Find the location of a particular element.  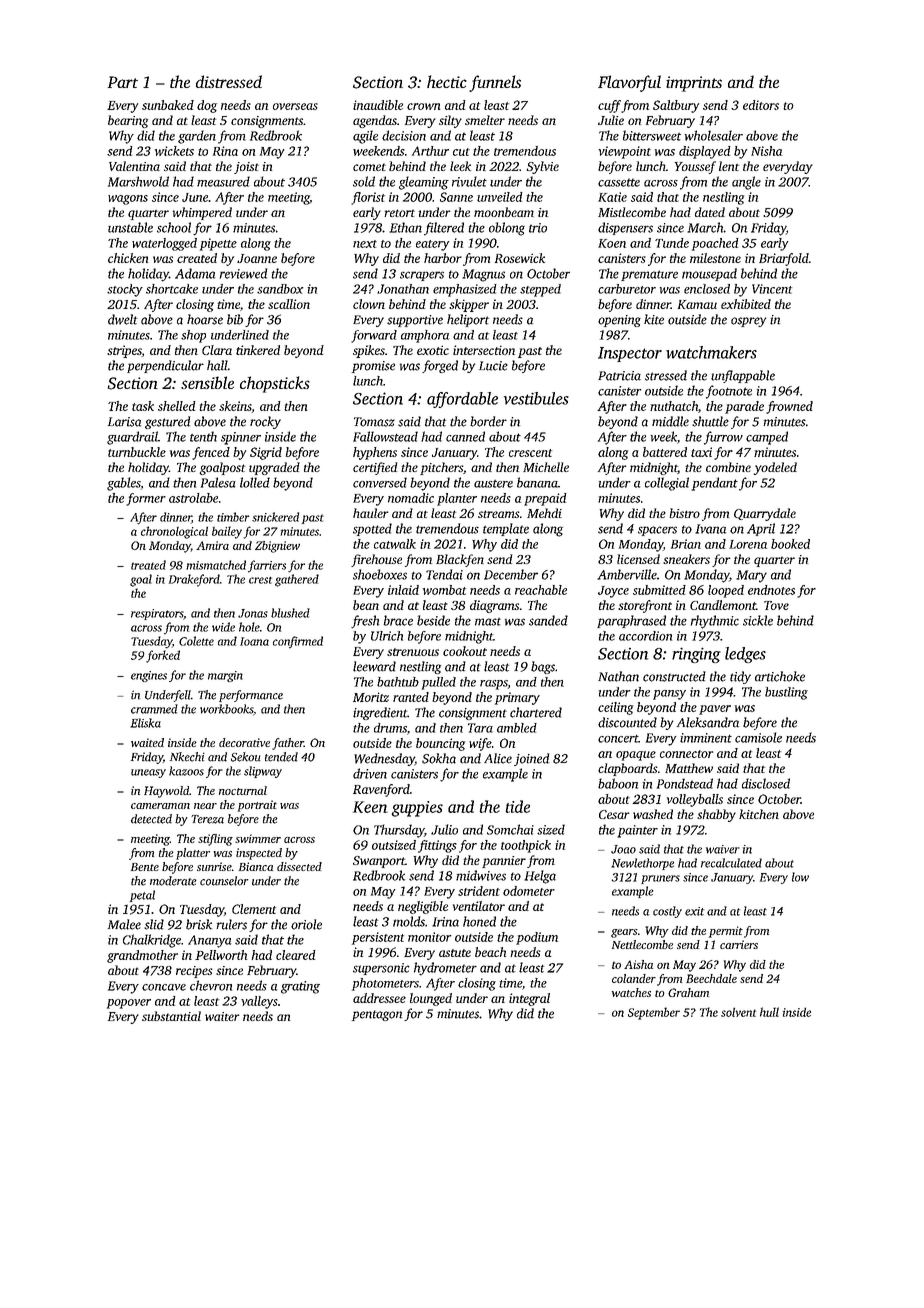

waiter is located at coordinates (222, 1016).
